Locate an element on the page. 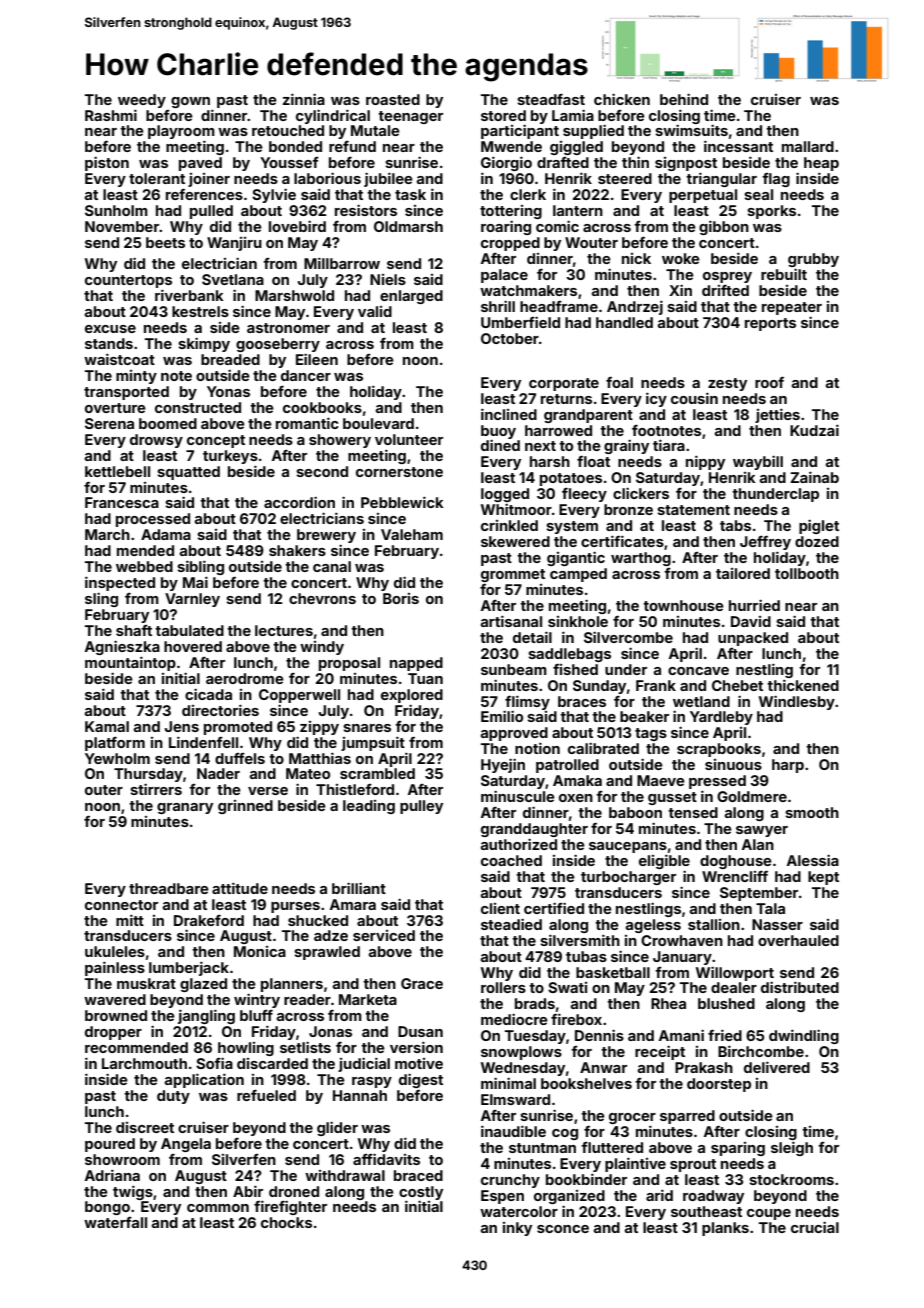  Boris is located at coordinates (401, 598).
